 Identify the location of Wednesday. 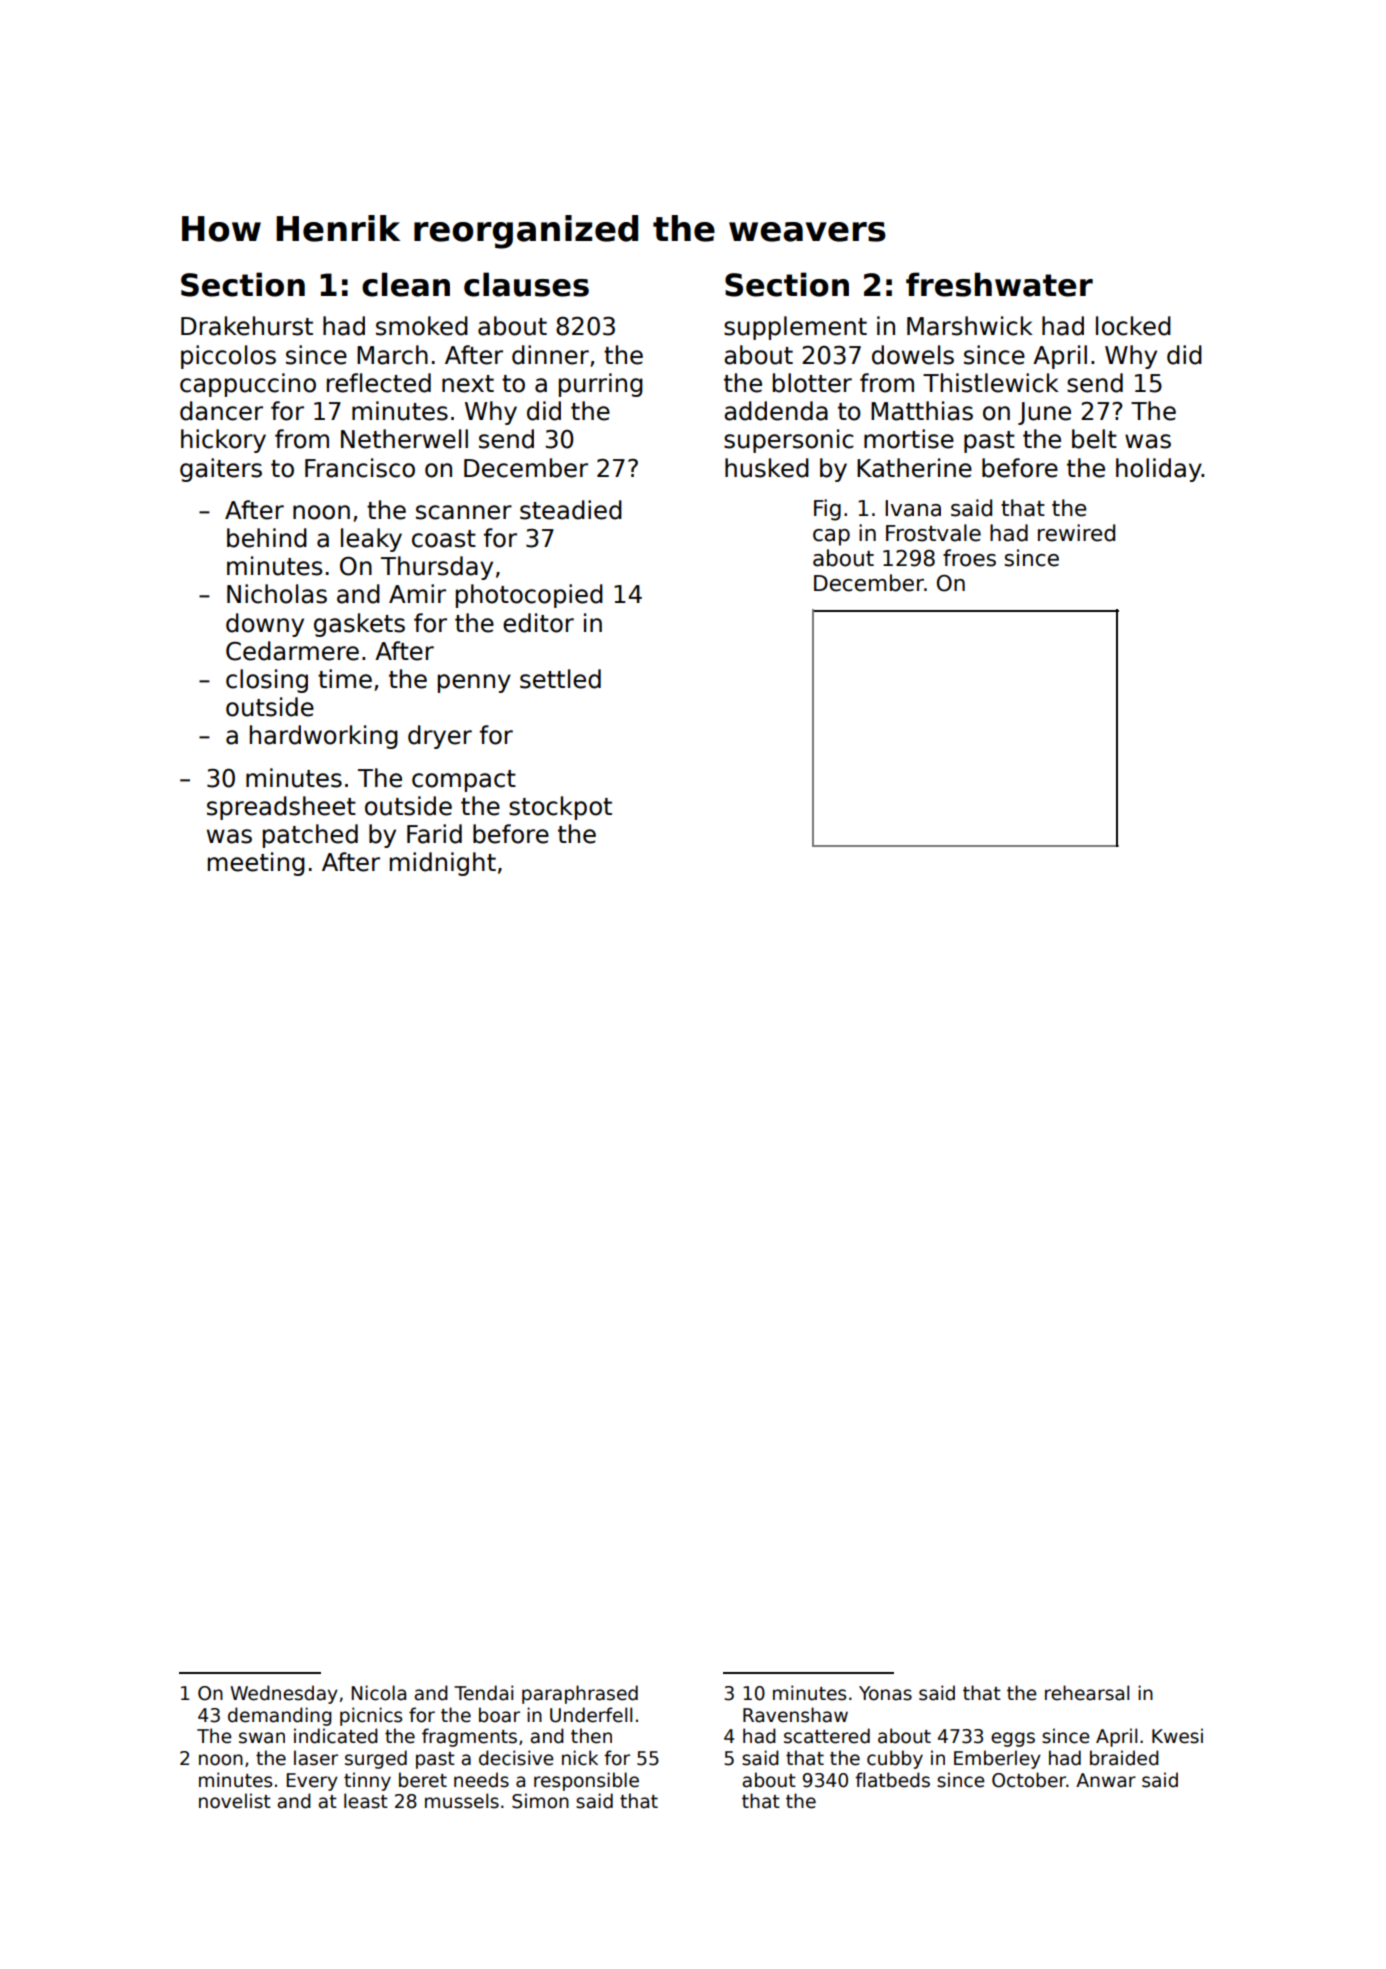
(284, 1694).
